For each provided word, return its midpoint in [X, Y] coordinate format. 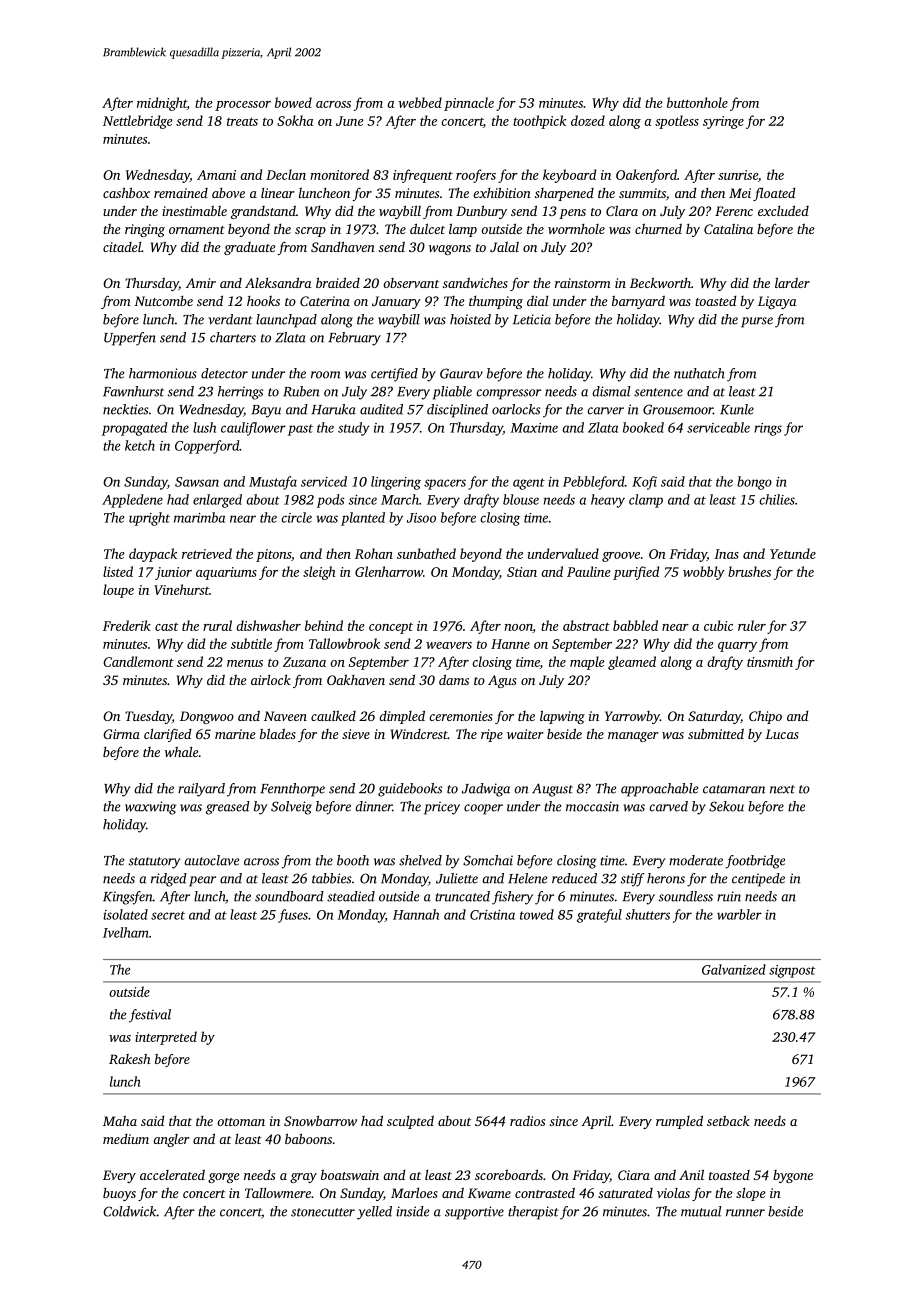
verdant [230, 319]
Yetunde [793, 553]
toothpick [539, 122]
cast [166, 627]
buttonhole [697, 102]
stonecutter [323, 1212]
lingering [396, 483]
